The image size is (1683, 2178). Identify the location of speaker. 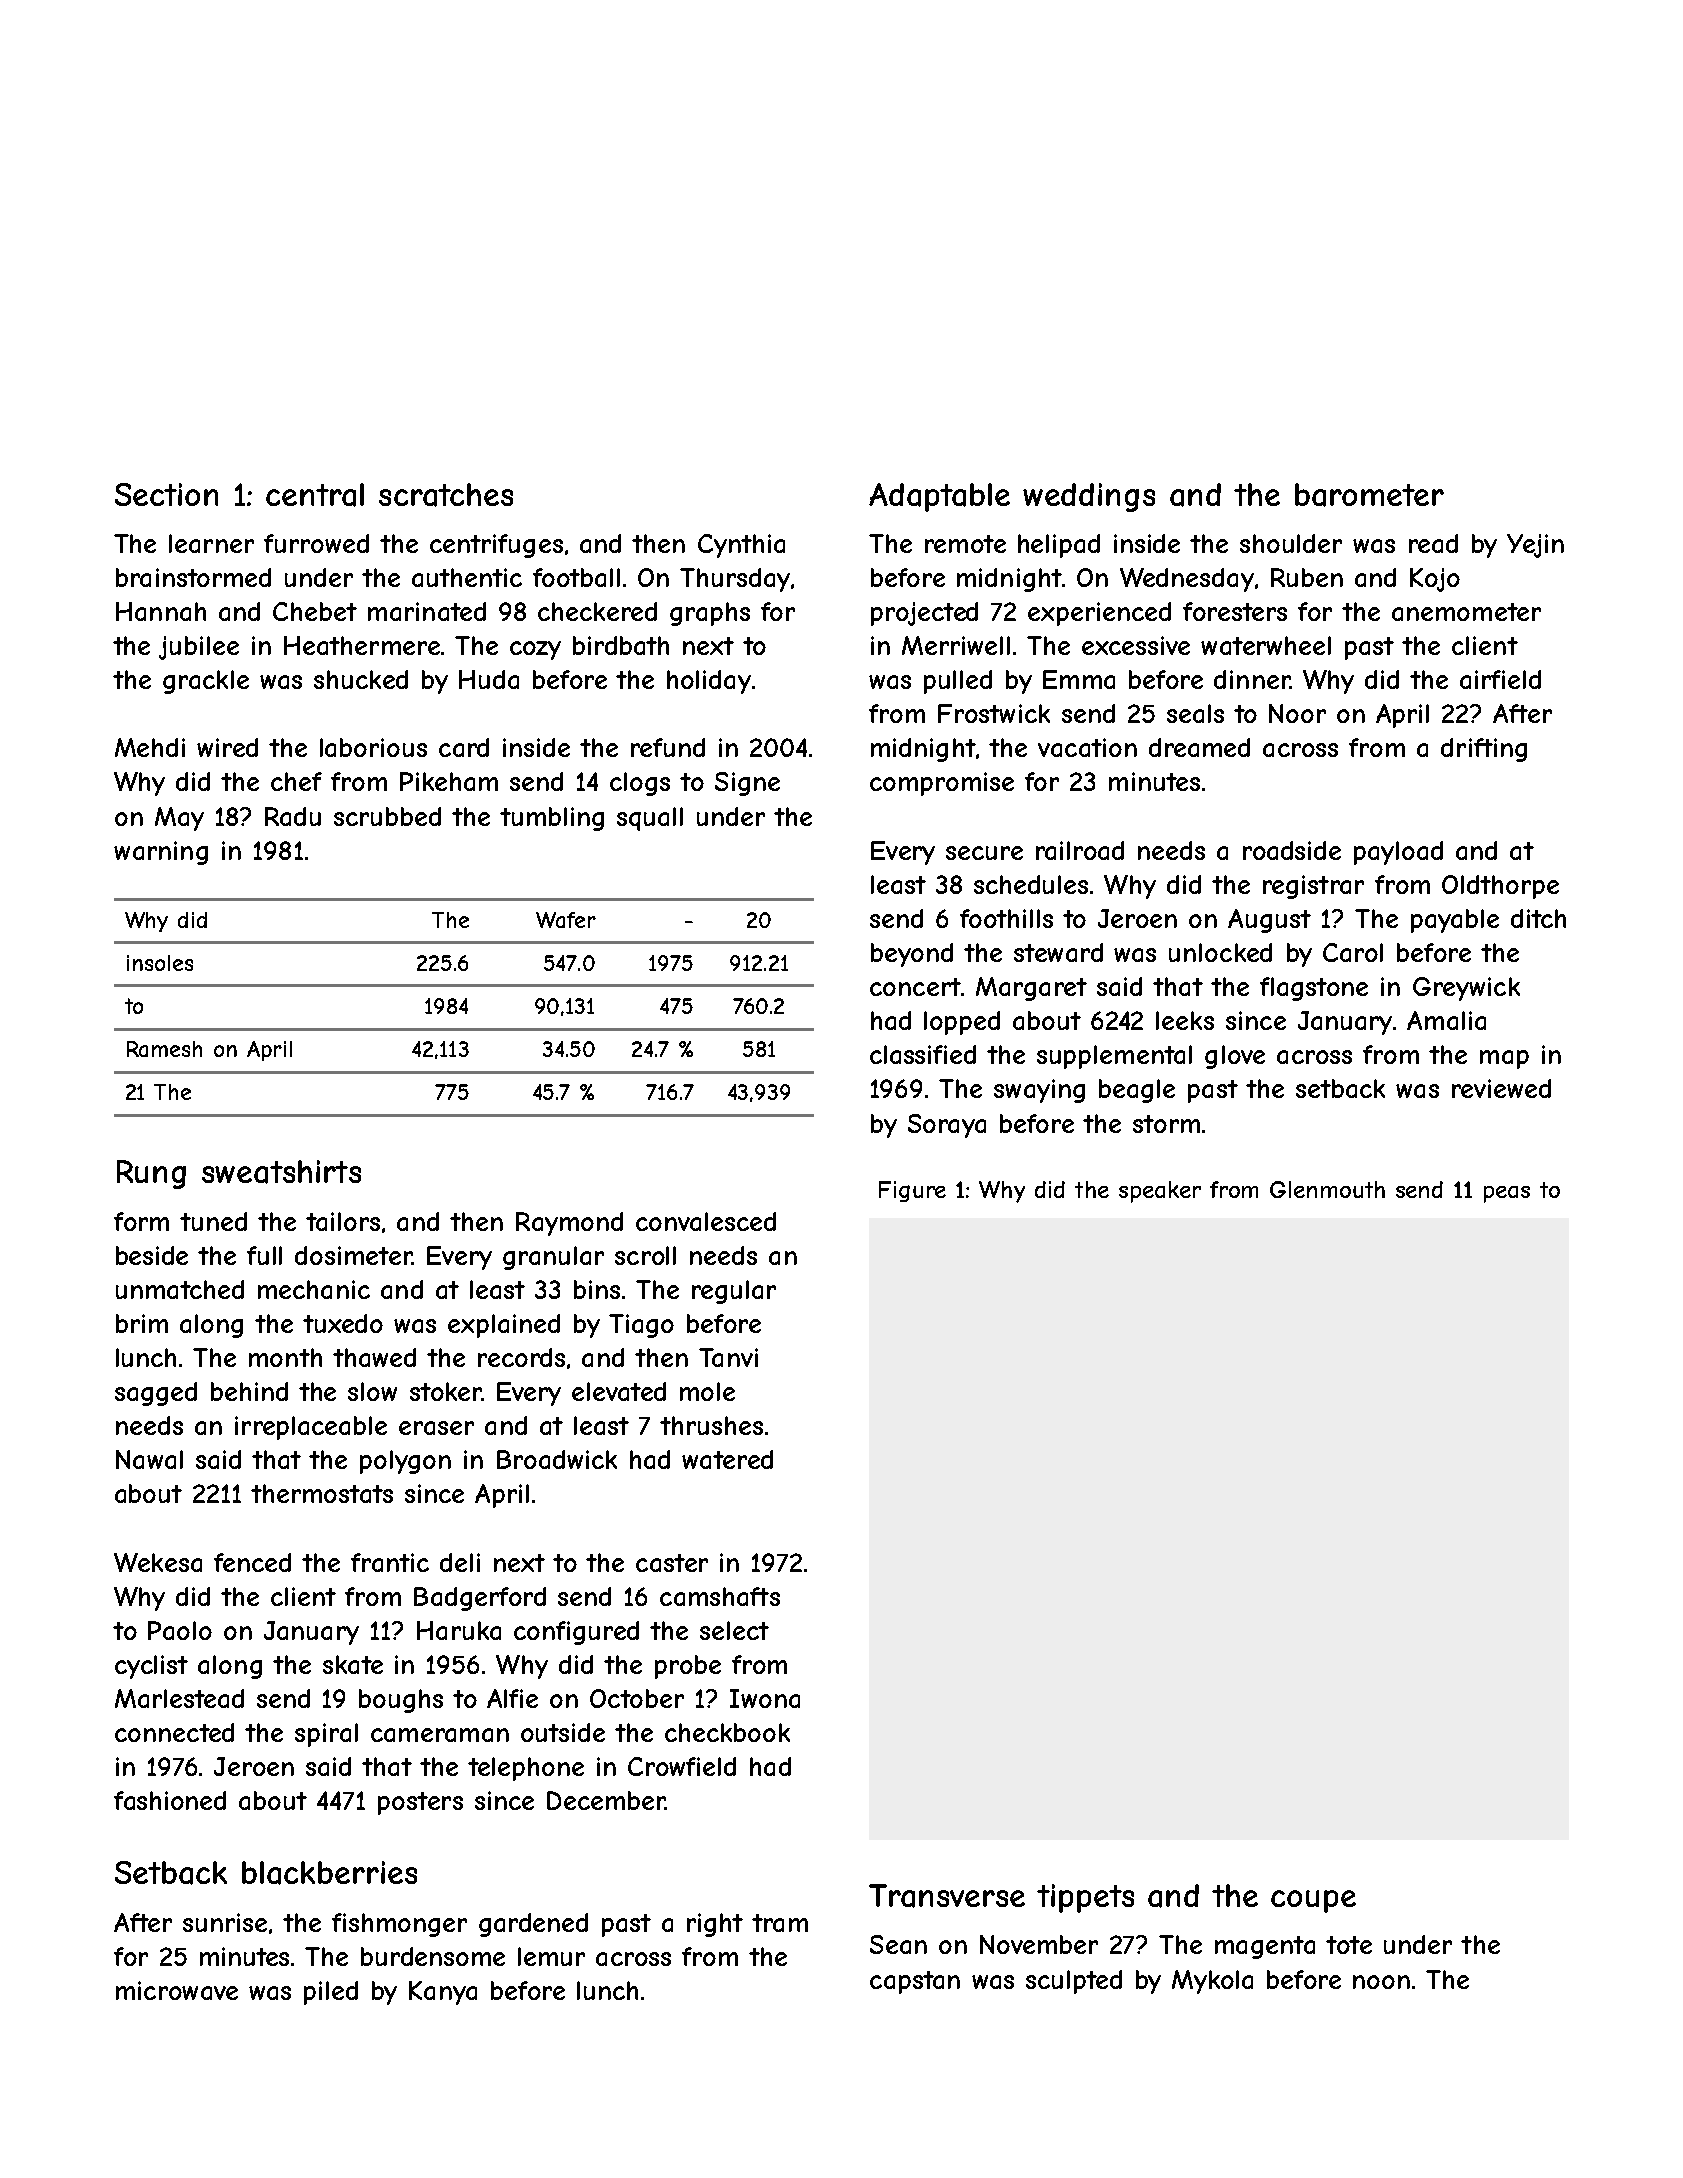
(1160, 1192).
